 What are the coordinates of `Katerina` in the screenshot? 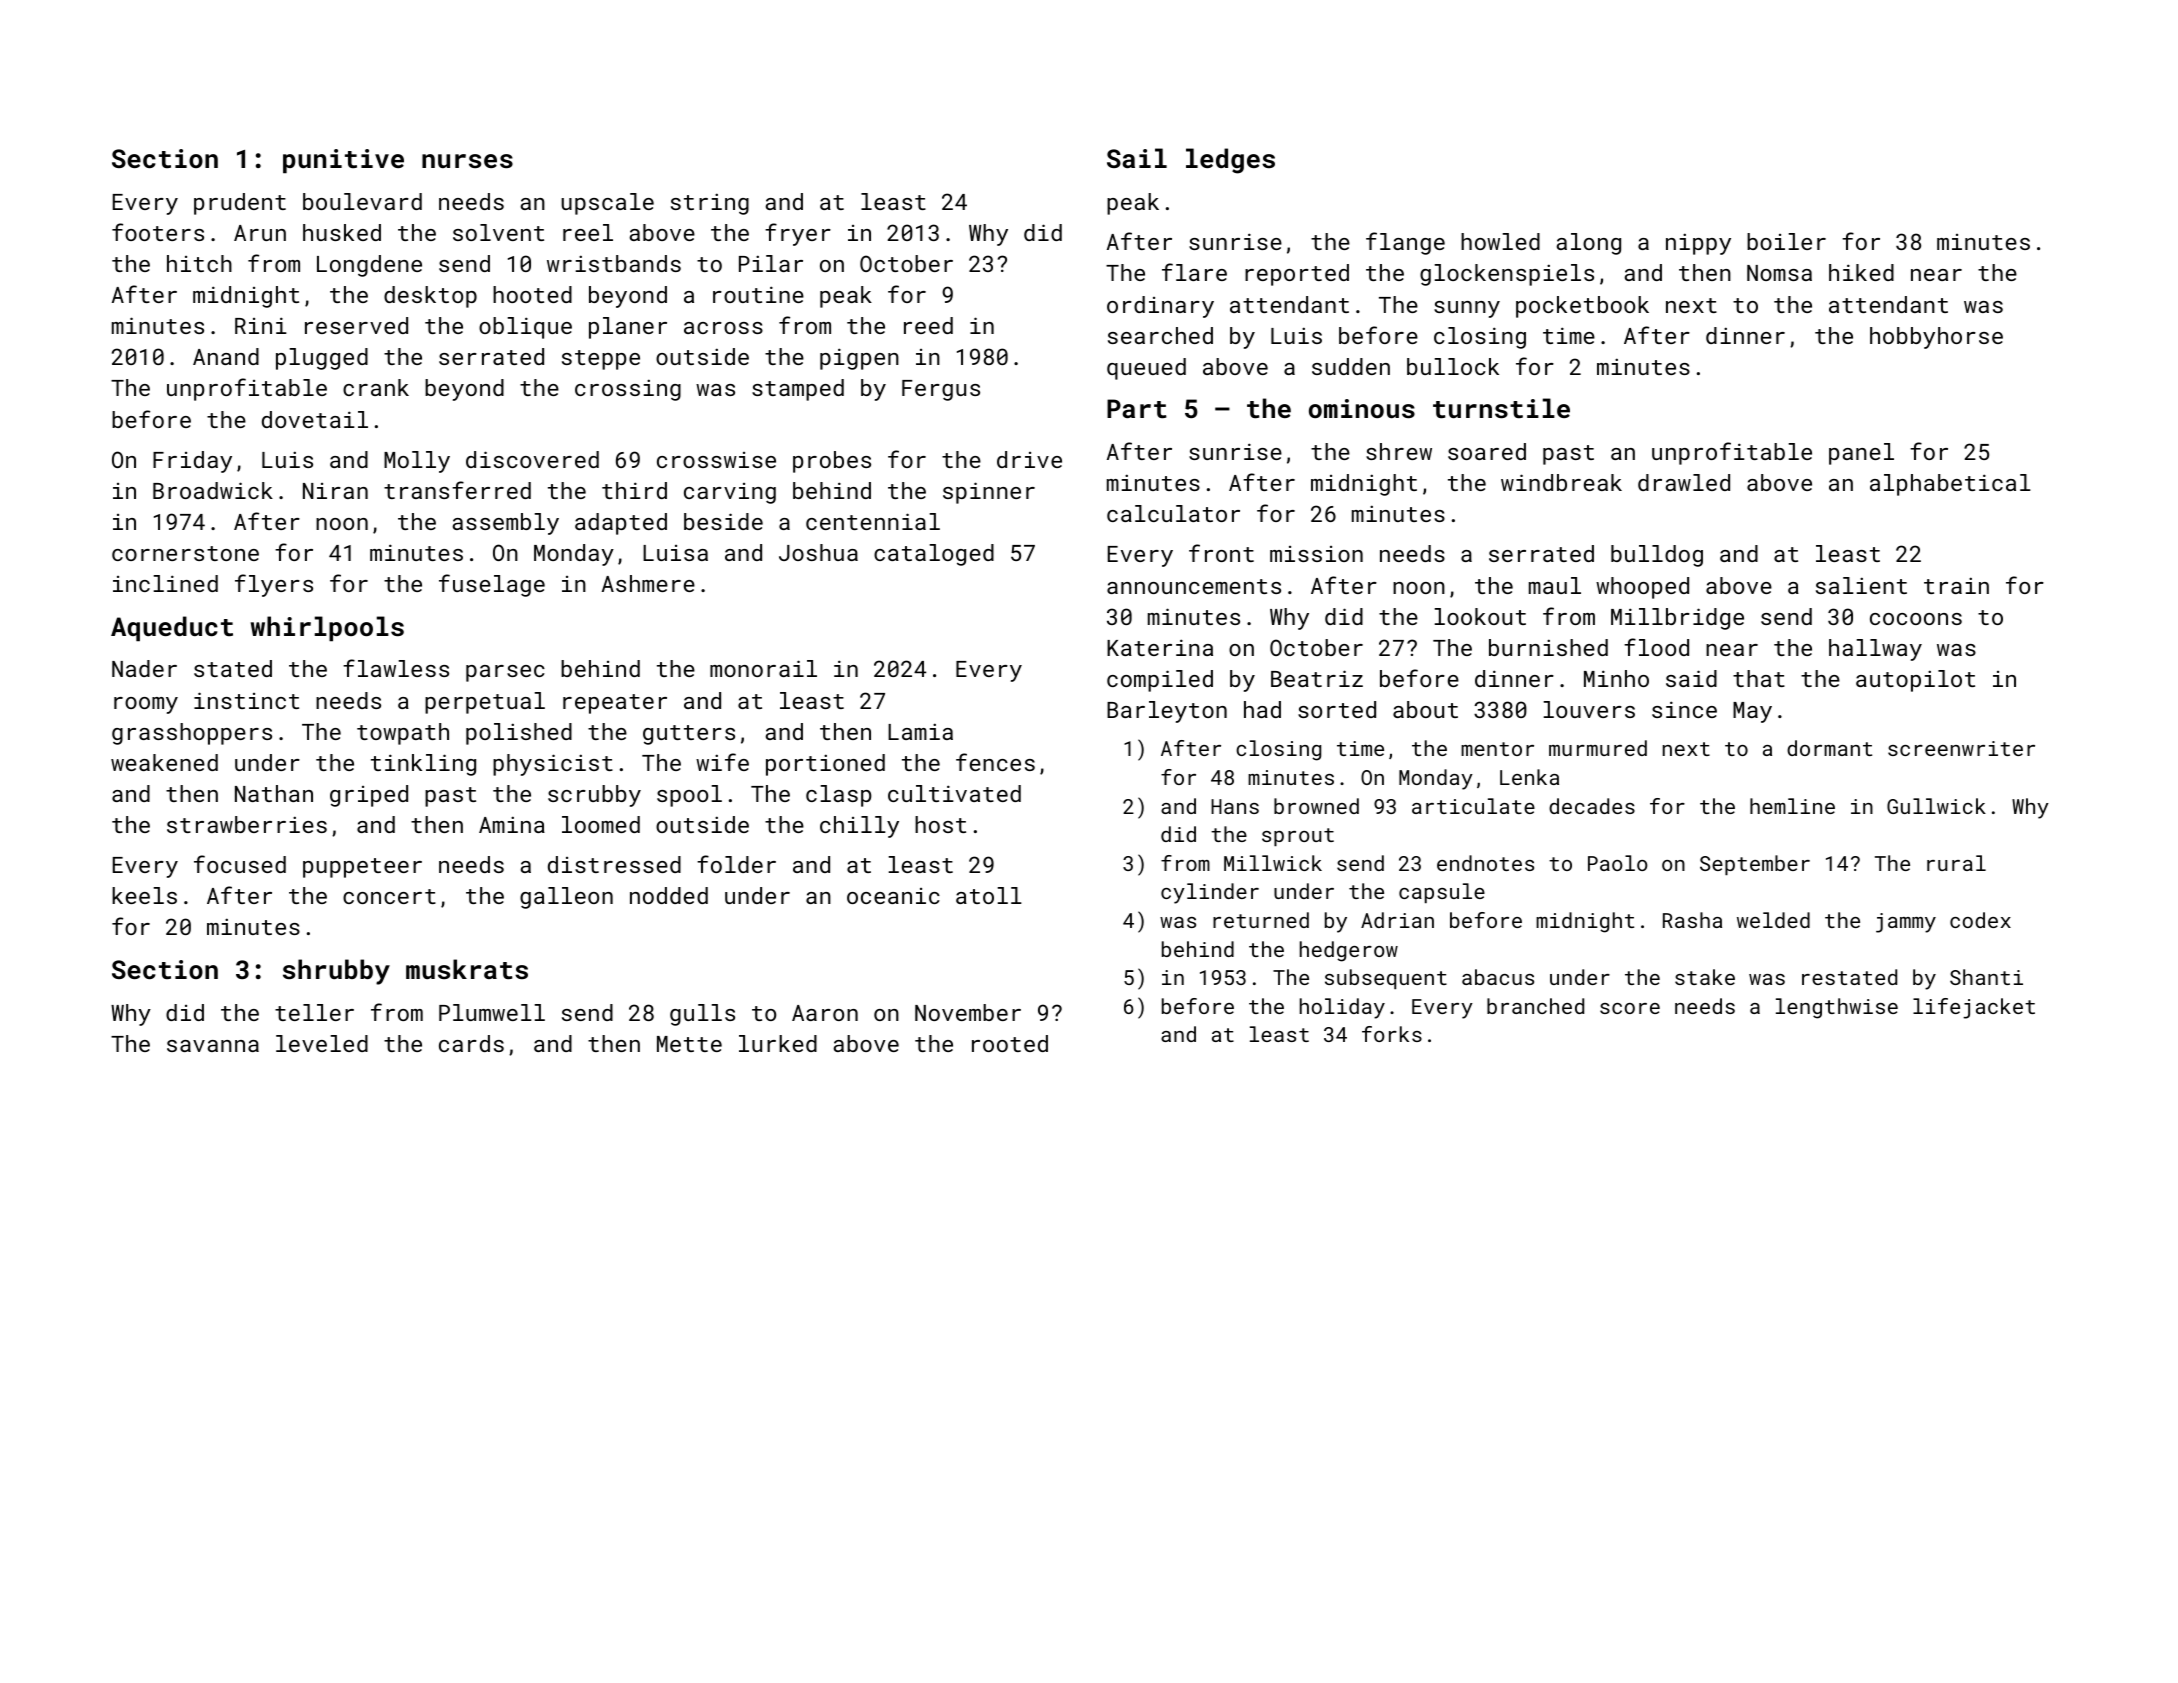 It's located at (1160, 647).
